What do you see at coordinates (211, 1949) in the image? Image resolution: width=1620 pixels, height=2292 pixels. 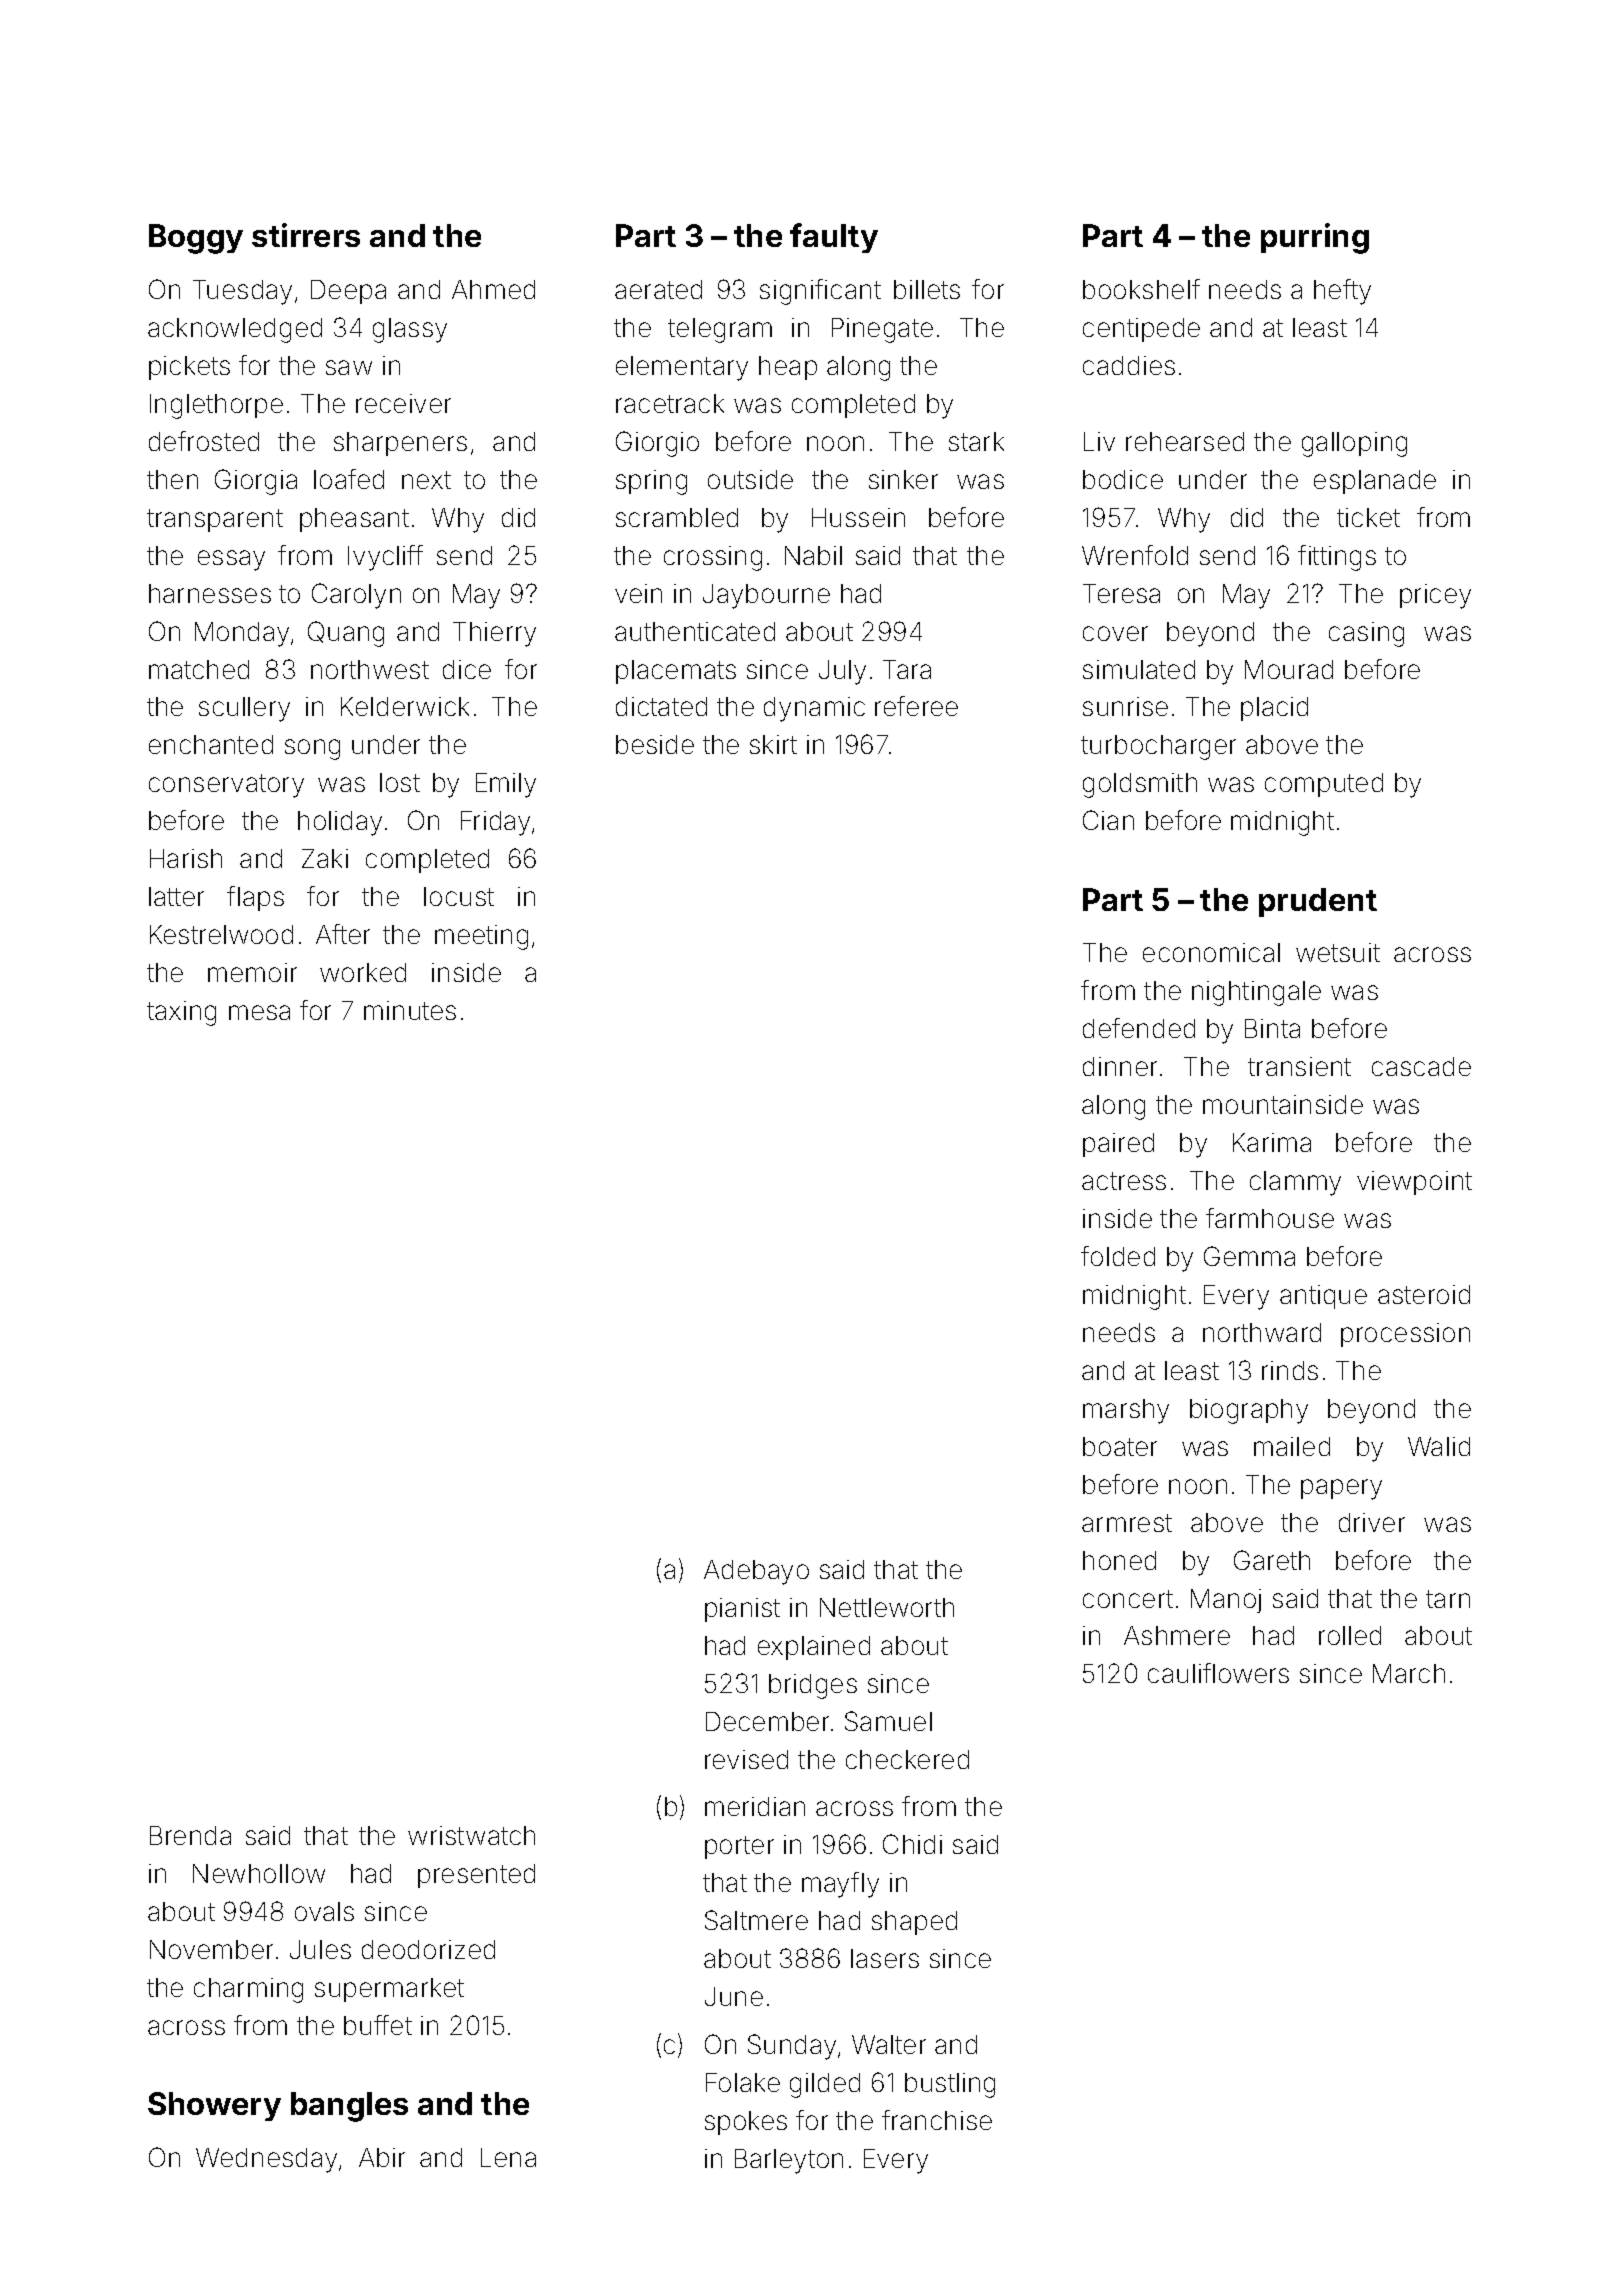 I see `November` at bounding box center [211, 1949].
